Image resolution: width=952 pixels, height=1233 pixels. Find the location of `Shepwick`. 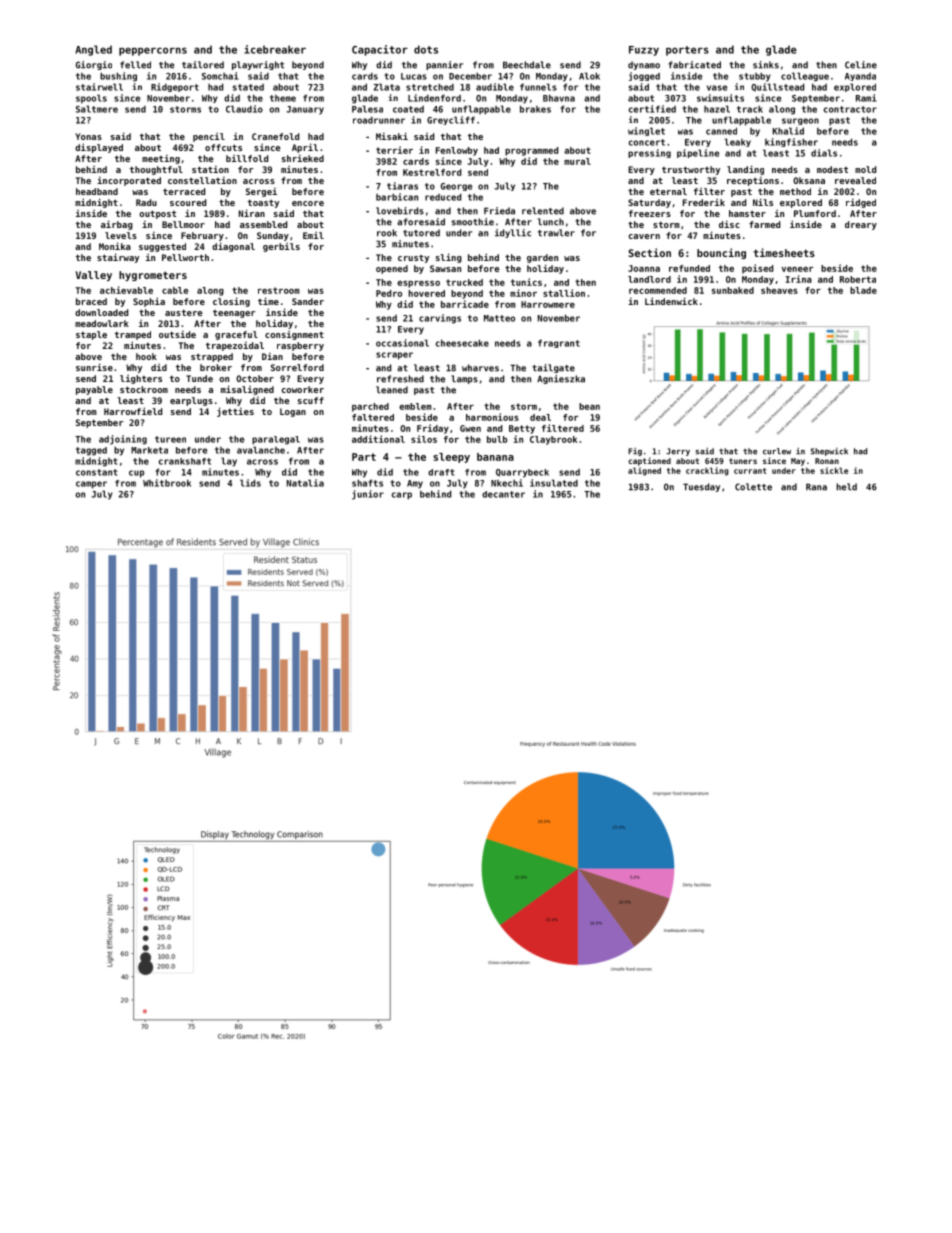

Shepwick is located at coordinates (829, 452).
